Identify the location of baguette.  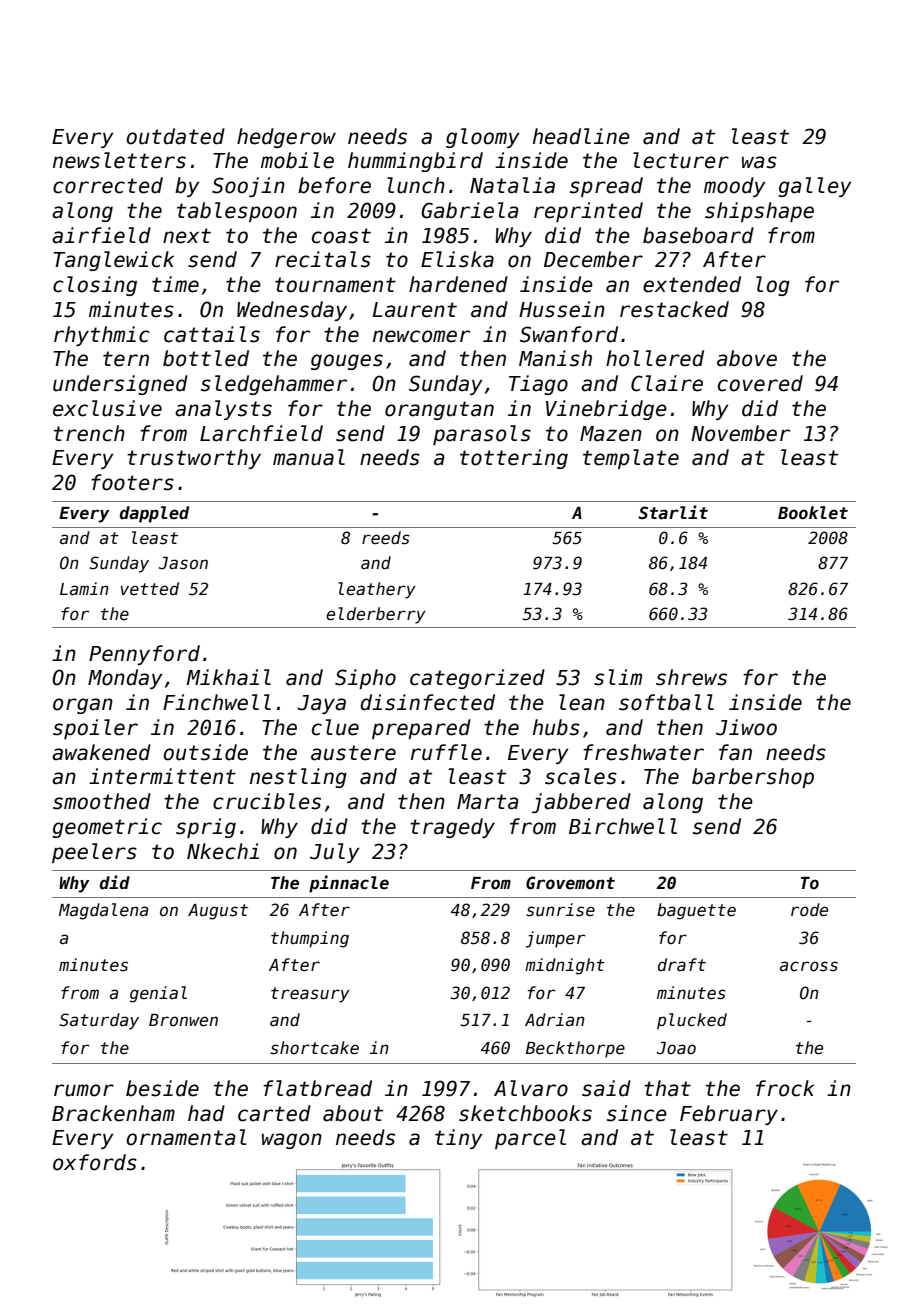
(696, 911).
